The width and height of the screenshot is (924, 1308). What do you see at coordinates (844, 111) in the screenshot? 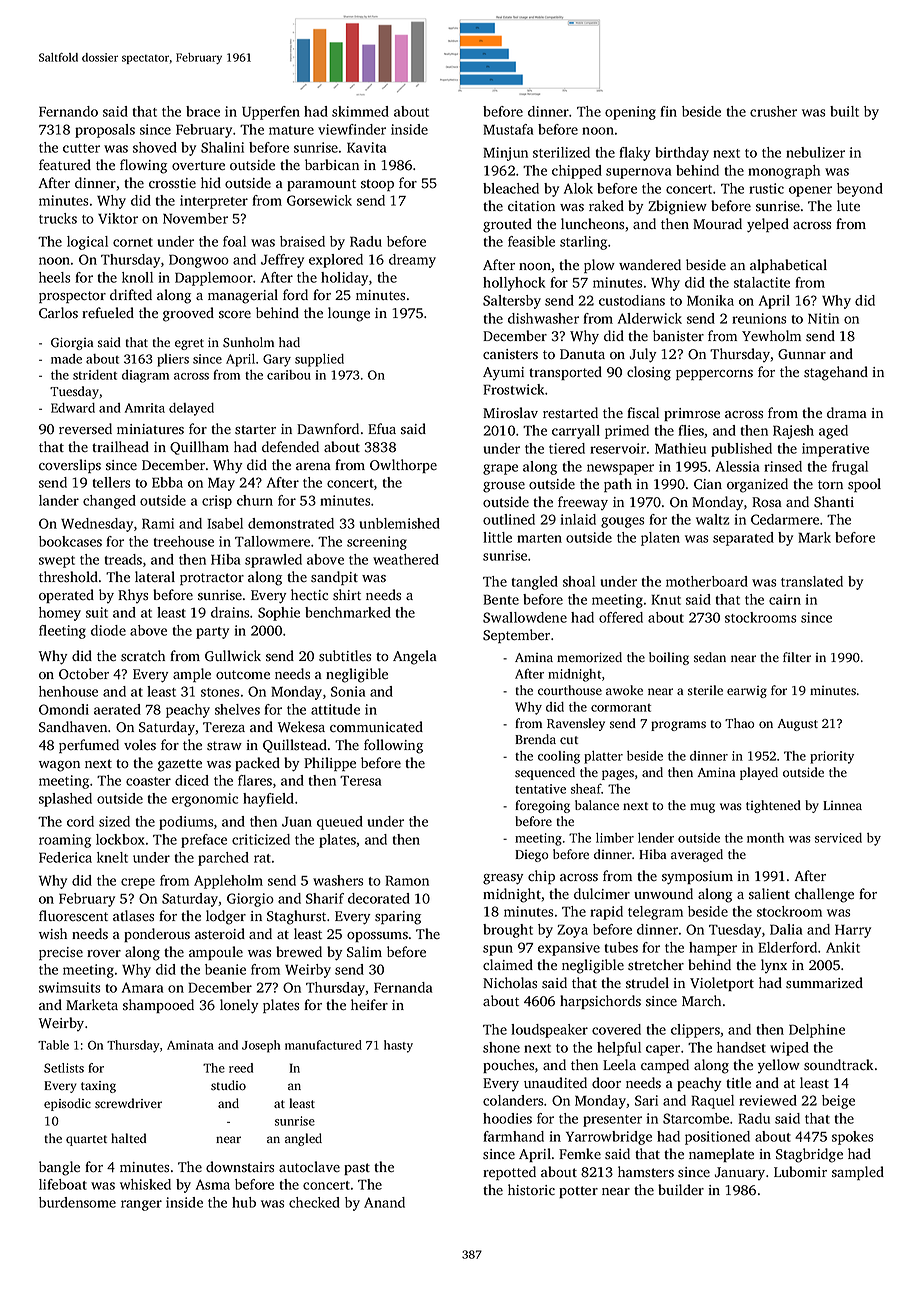
I see `built` at bounding box center [844, 111].
